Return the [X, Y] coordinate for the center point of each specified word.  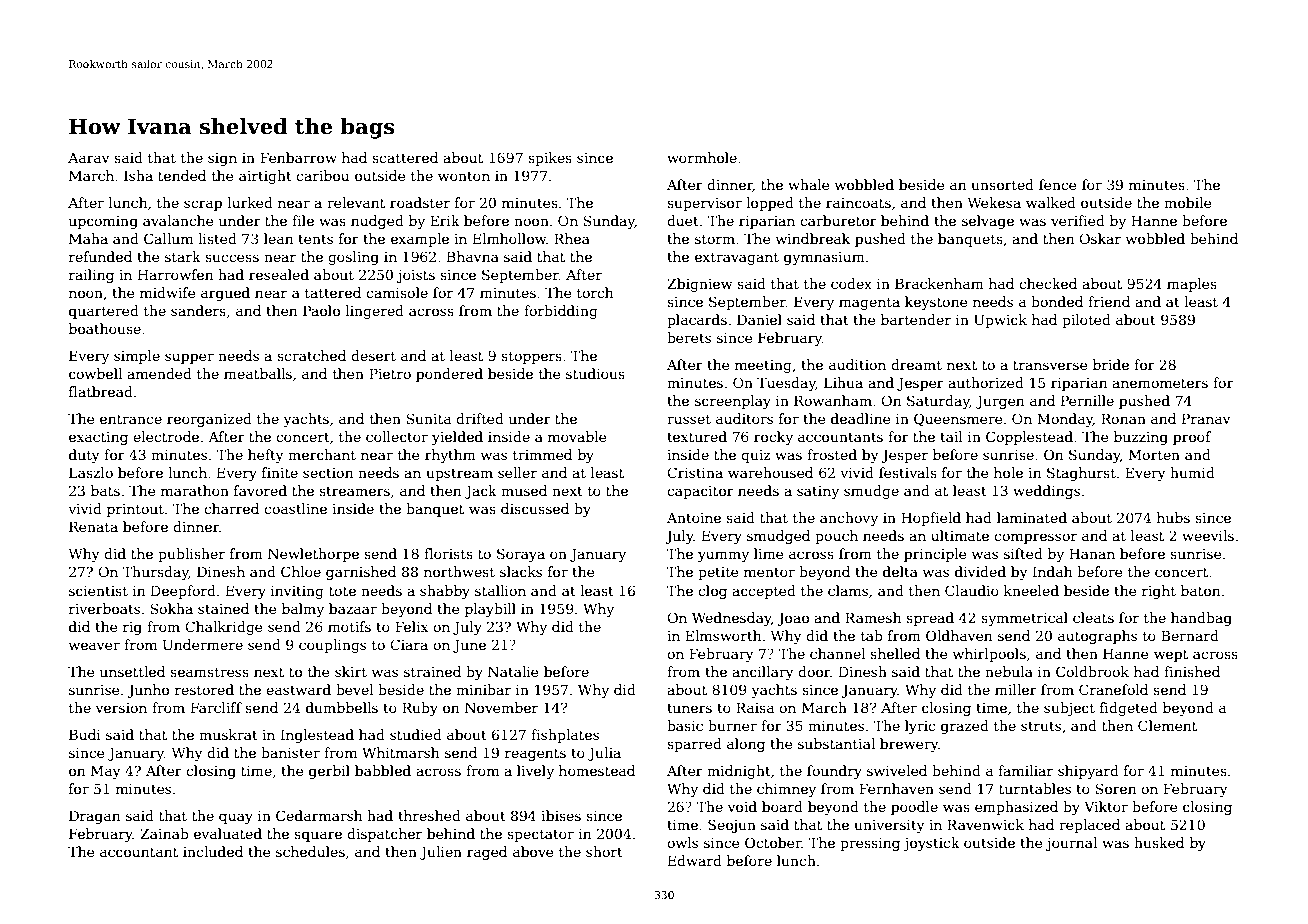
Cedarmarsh [319, 815]
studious [595, 373]
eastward [298, 689]
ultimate [960, 535]
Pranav [1206, 418]
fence [1057, 184]
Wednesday [731, 619]
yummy [723, 556]
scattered [405, 157]
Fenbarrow [298, 157]
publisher [191, 555]
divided [980, 571]
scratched [311, 355]
